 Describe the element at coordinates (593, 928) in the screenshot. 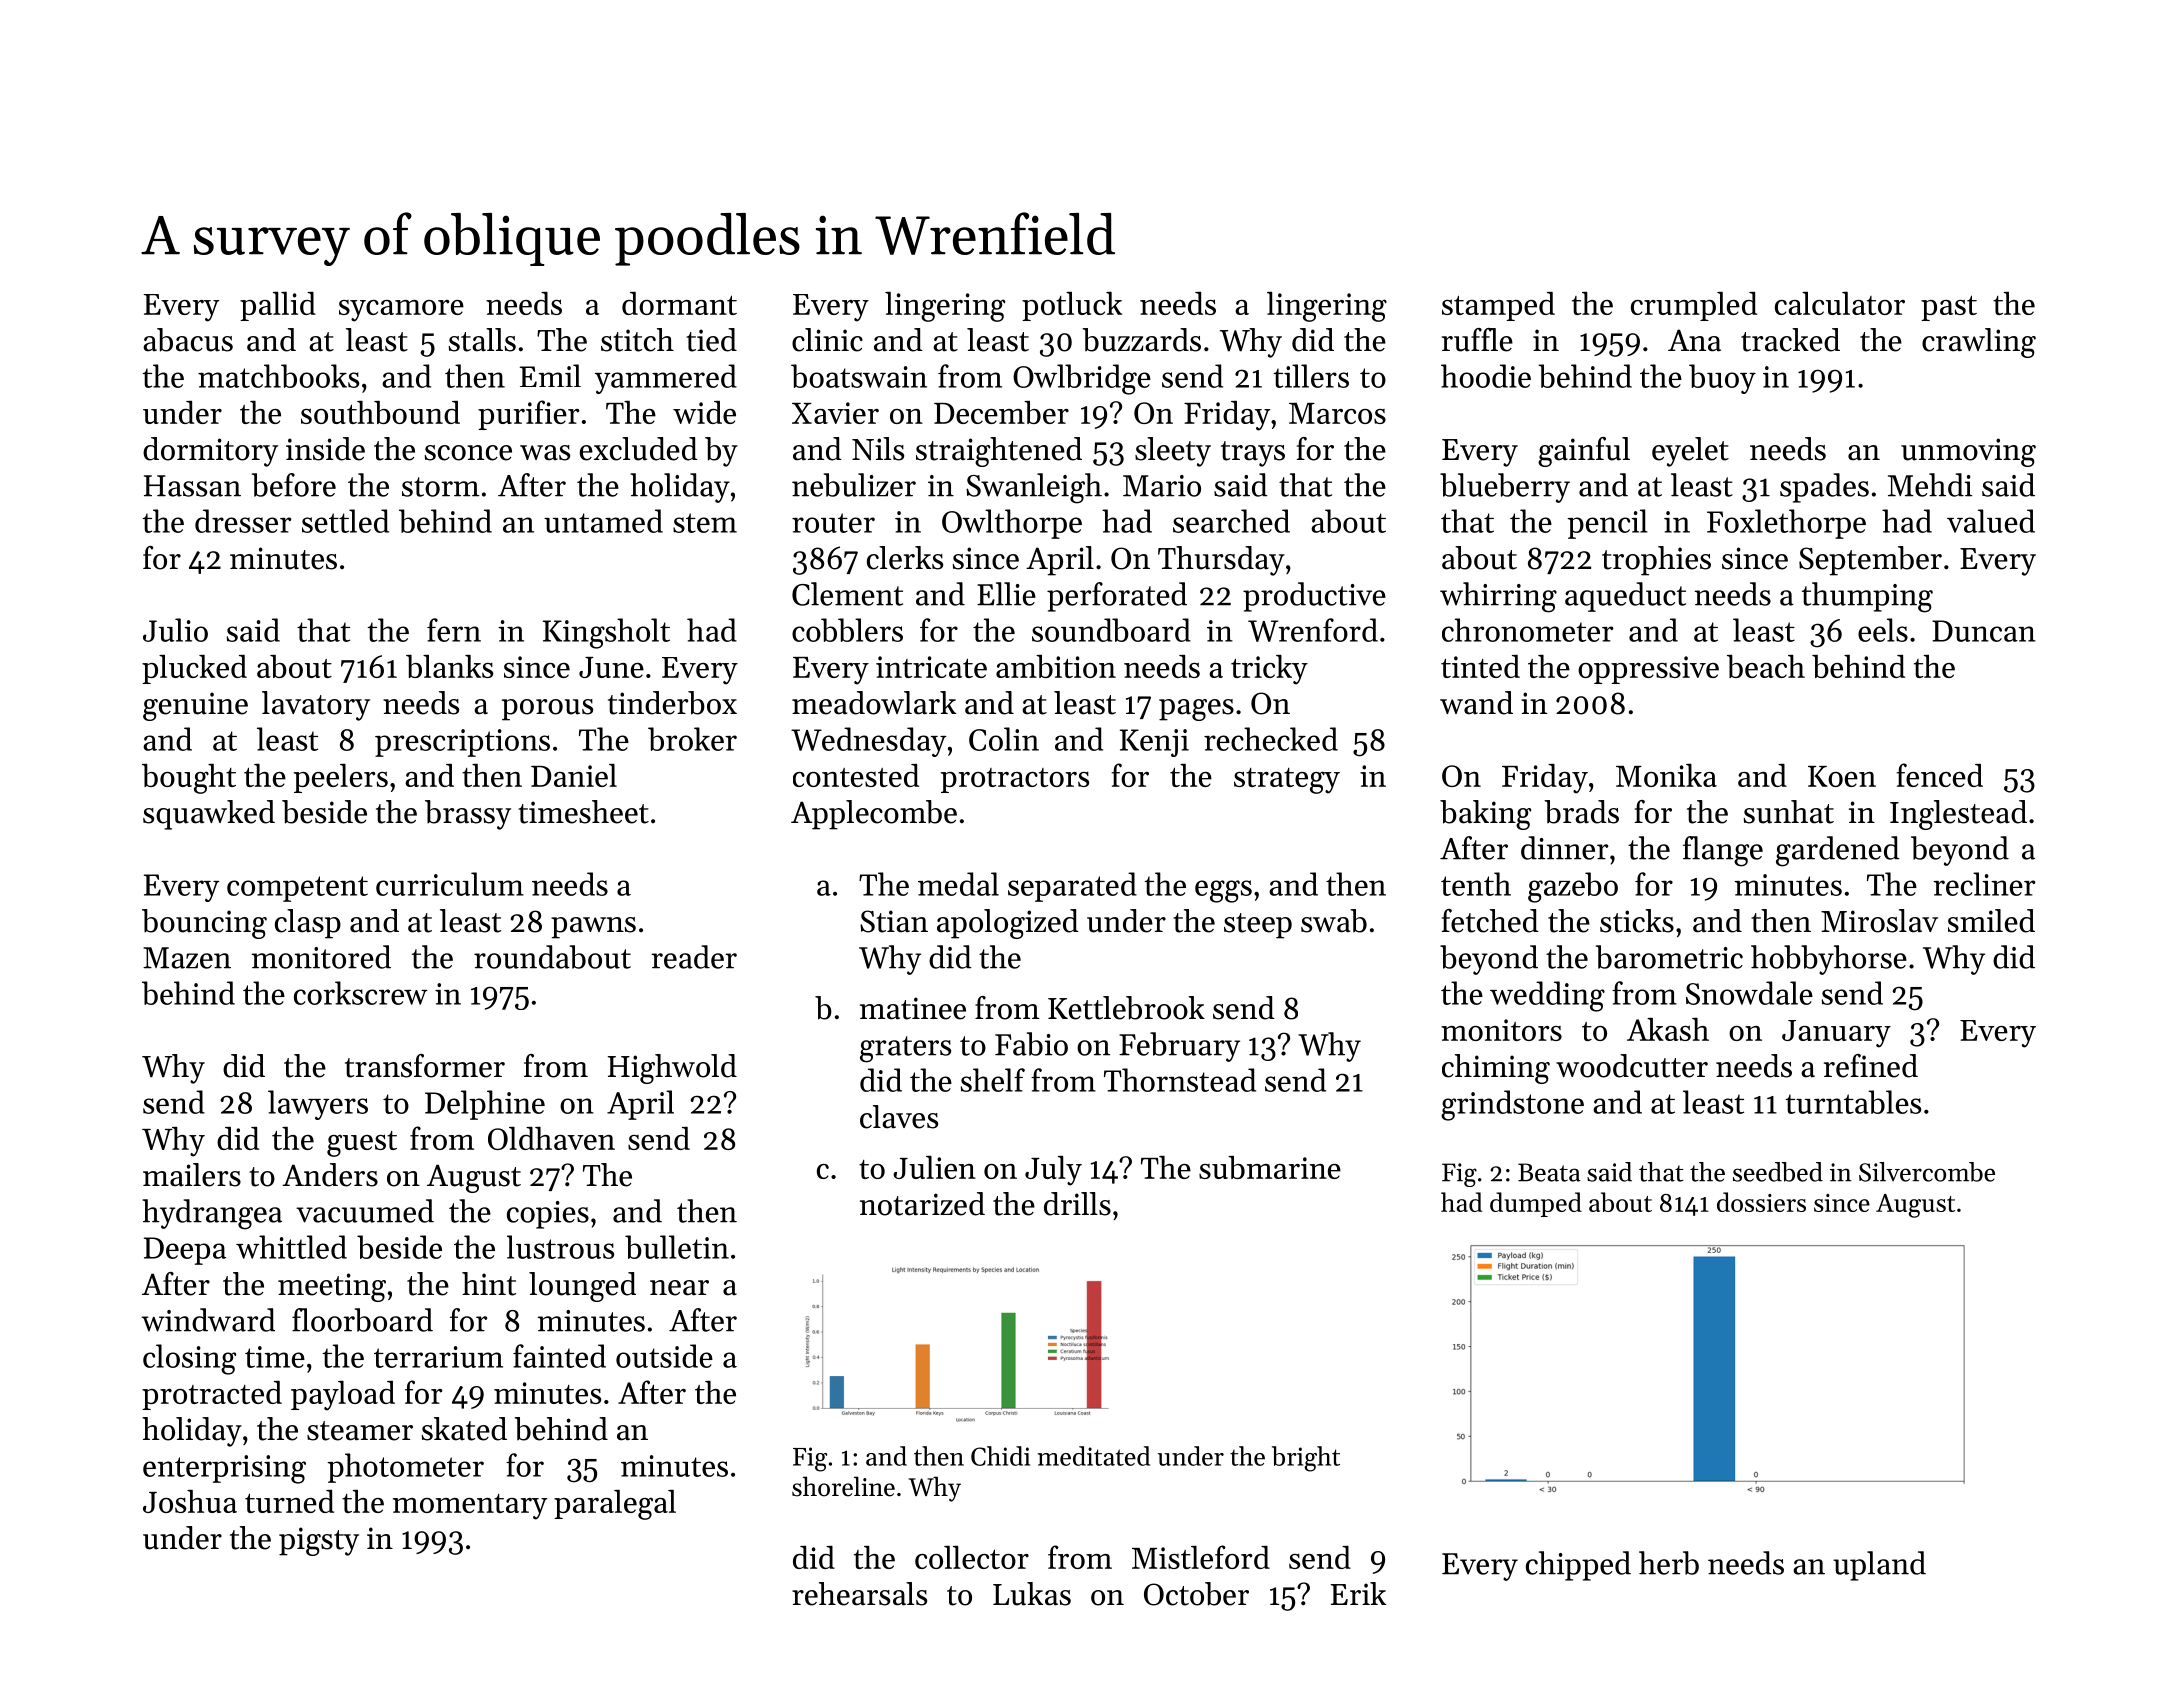

I see `pawns` at that location.
